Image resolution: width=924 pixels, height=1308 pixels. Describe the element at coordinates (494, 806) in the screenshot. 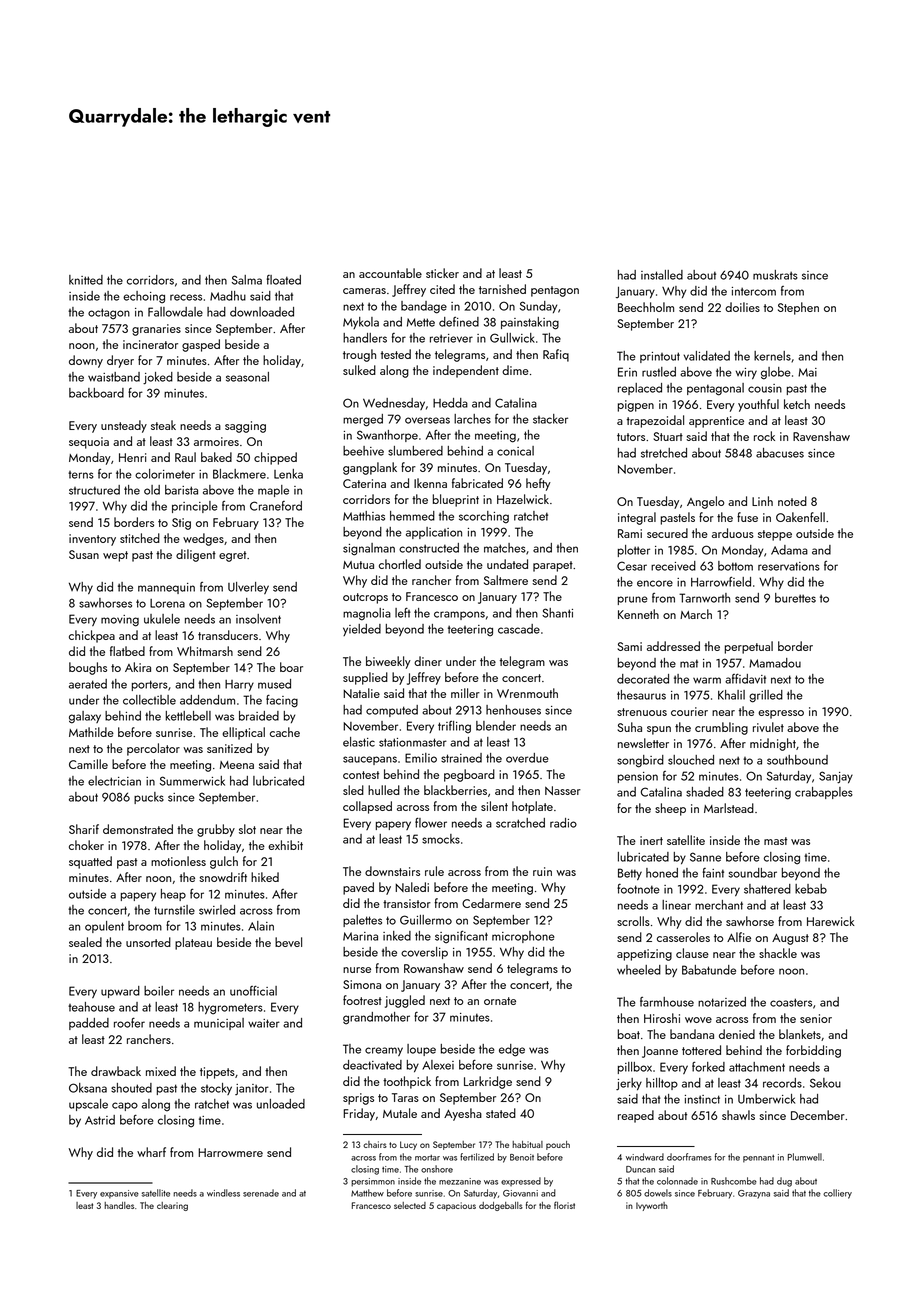

I see `silent` at that location.
